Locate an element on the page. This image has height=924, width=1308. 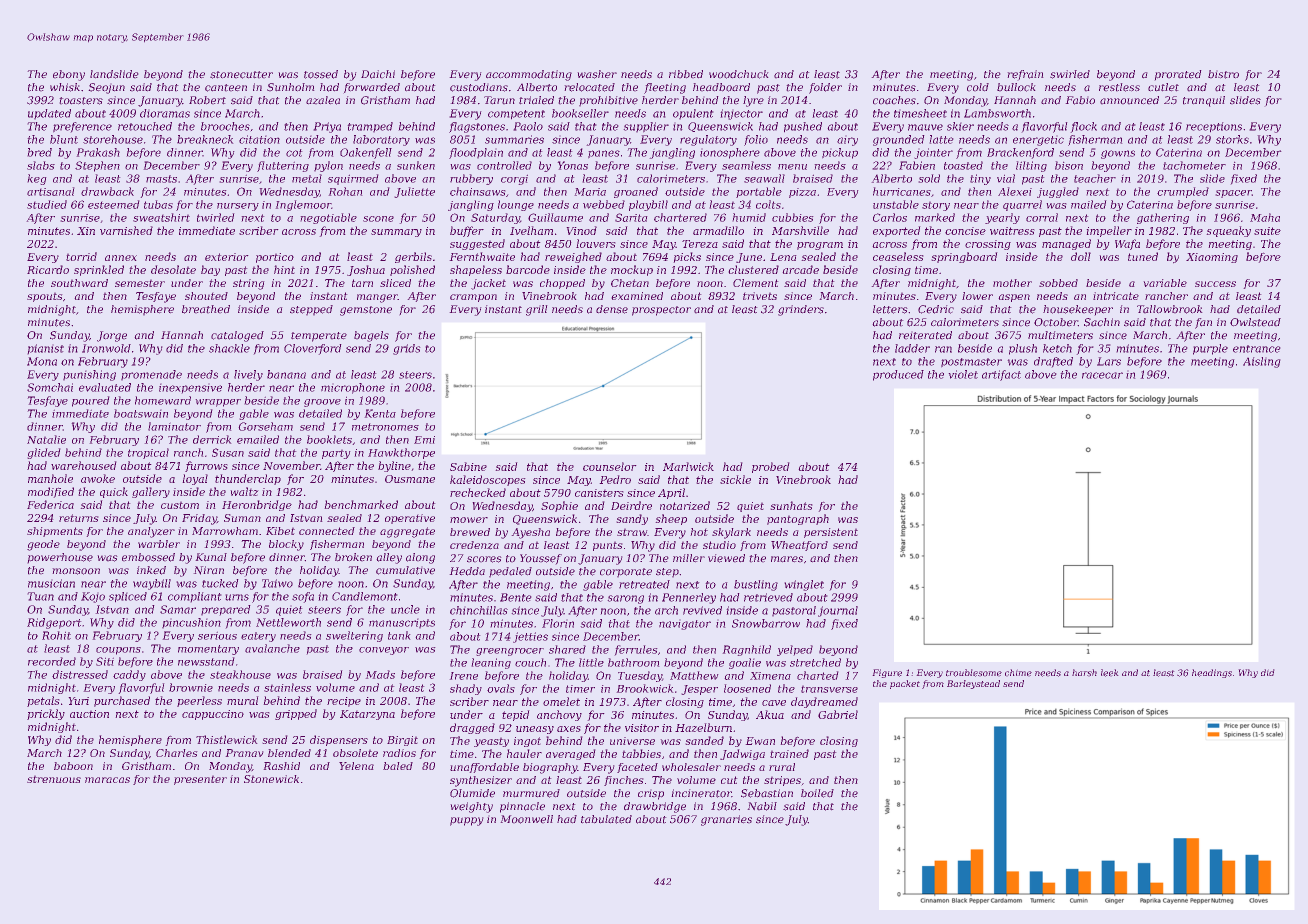
puppy is located at coordinates (467, 821).
